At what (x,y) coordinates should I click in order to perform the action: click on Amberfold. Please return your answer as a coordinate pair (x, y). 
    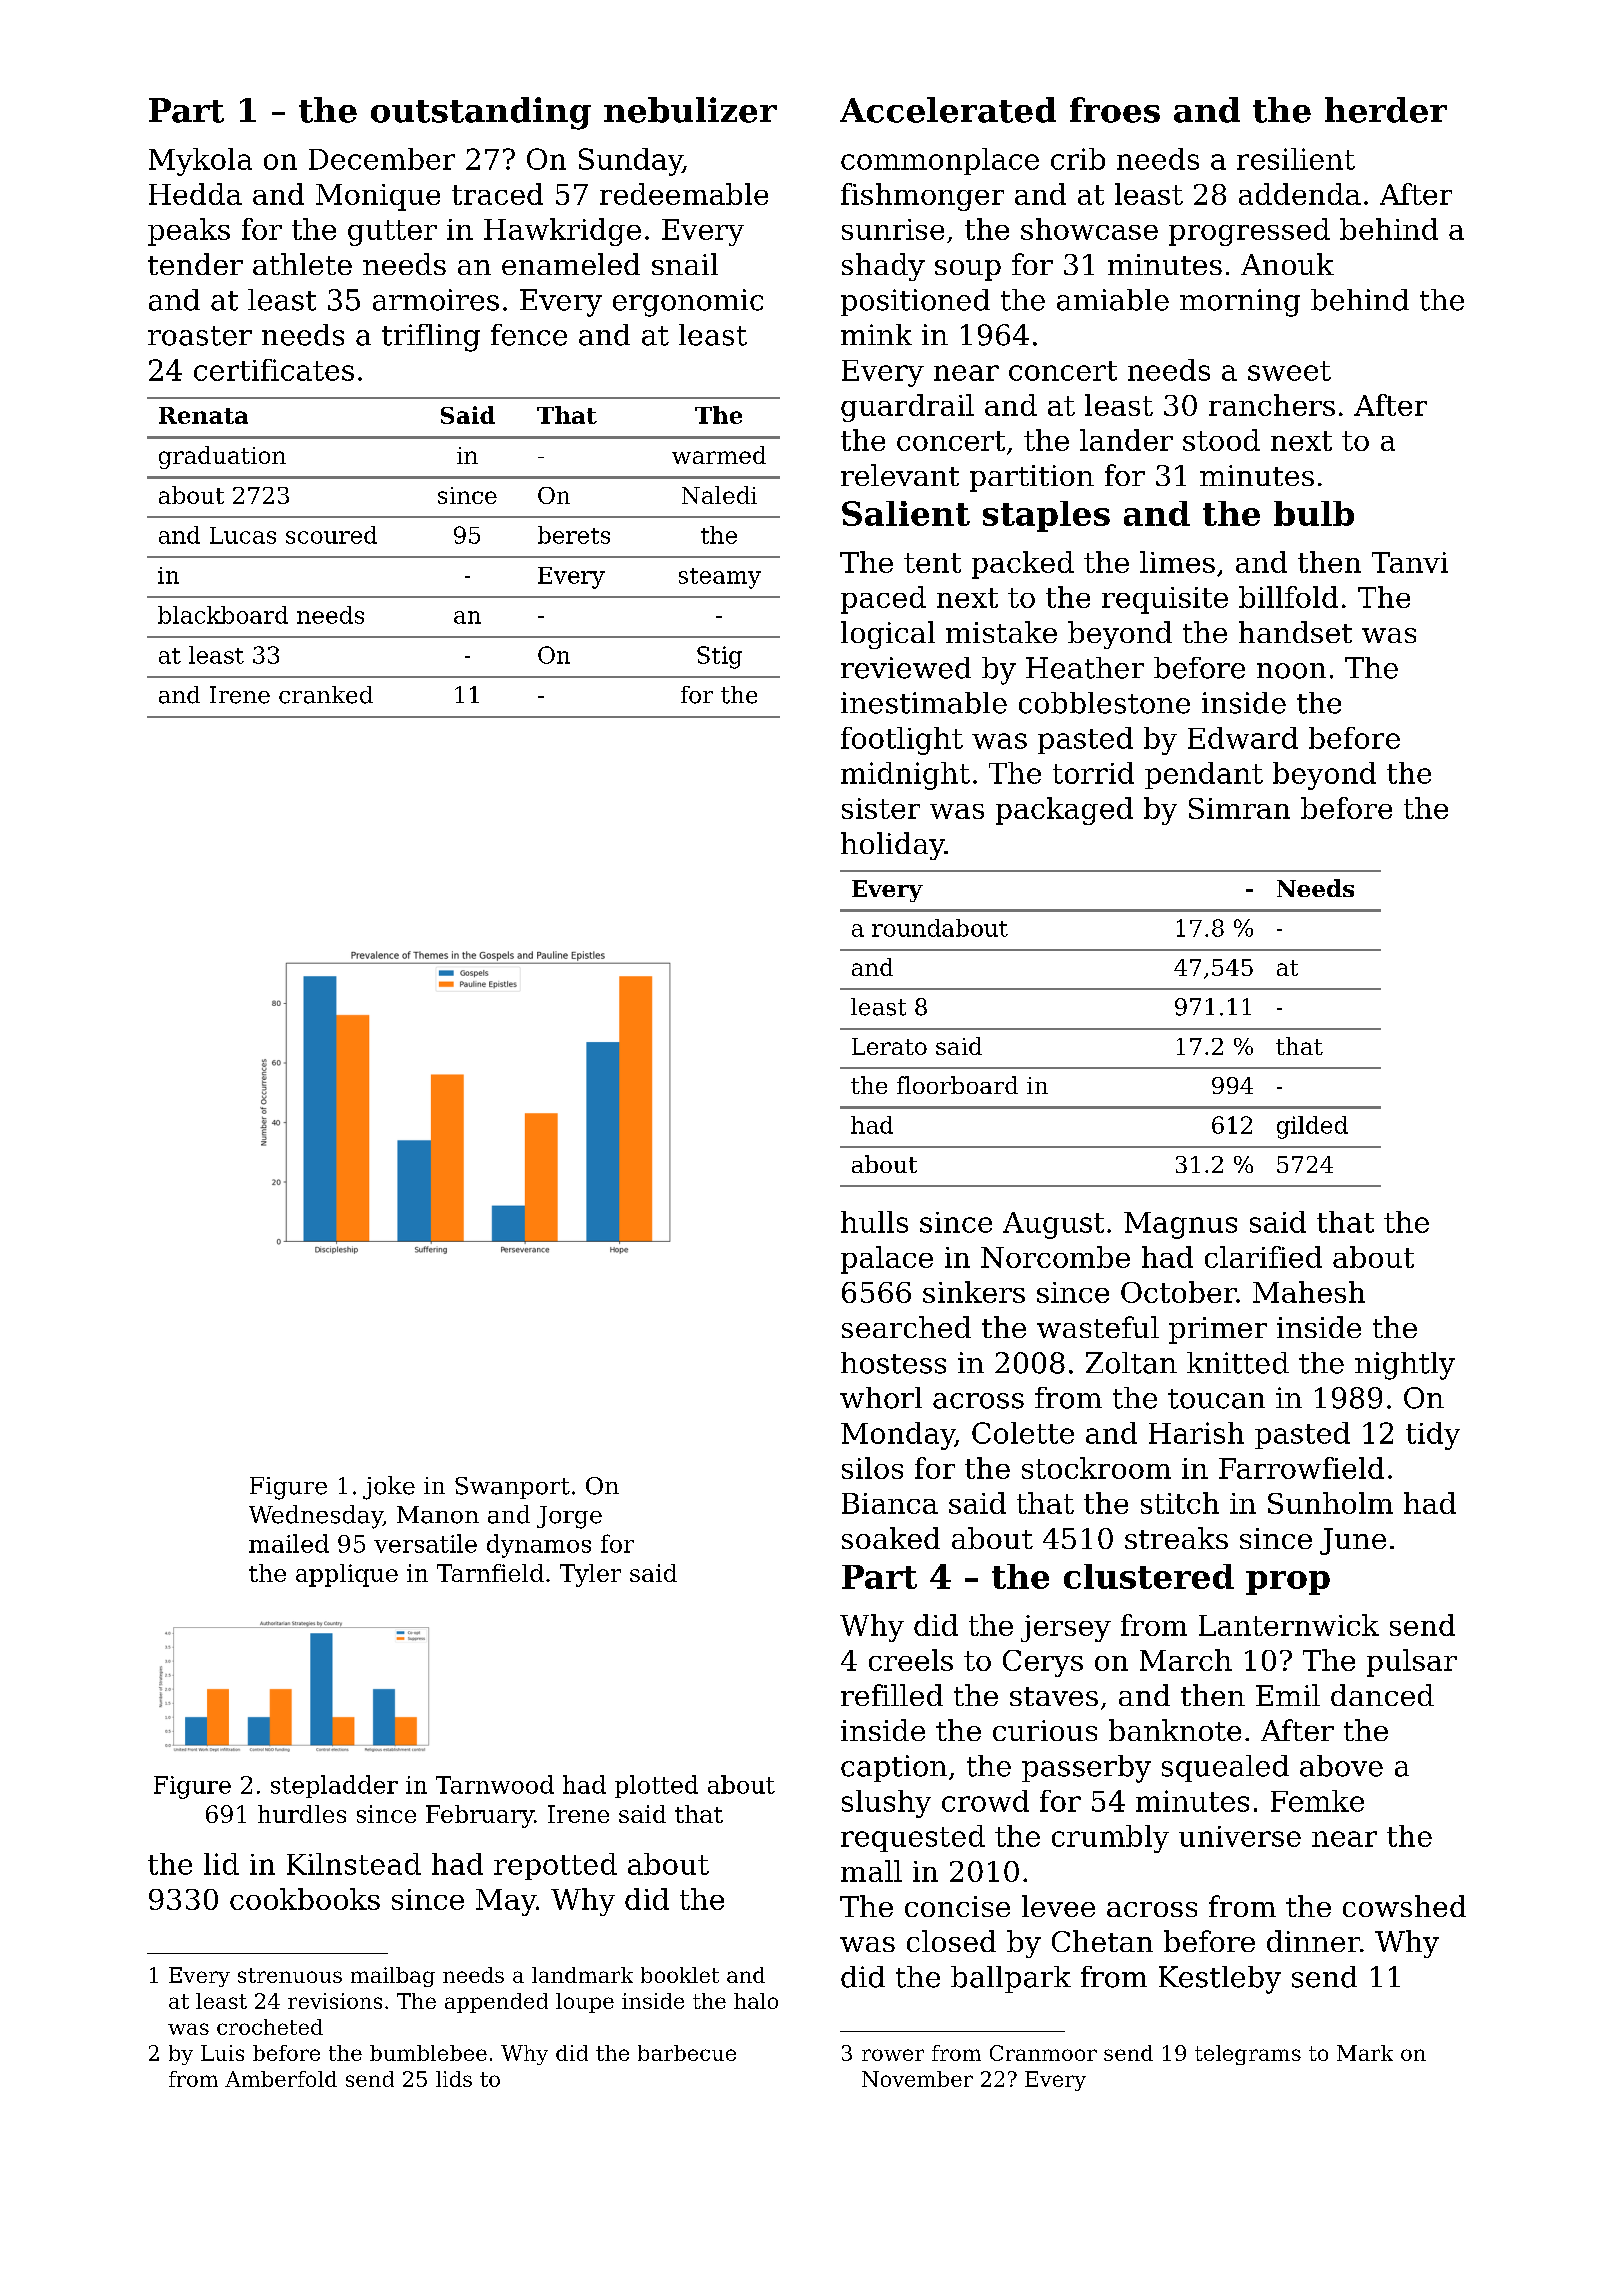
    Looking at the image, I should click on (281, 2079).
